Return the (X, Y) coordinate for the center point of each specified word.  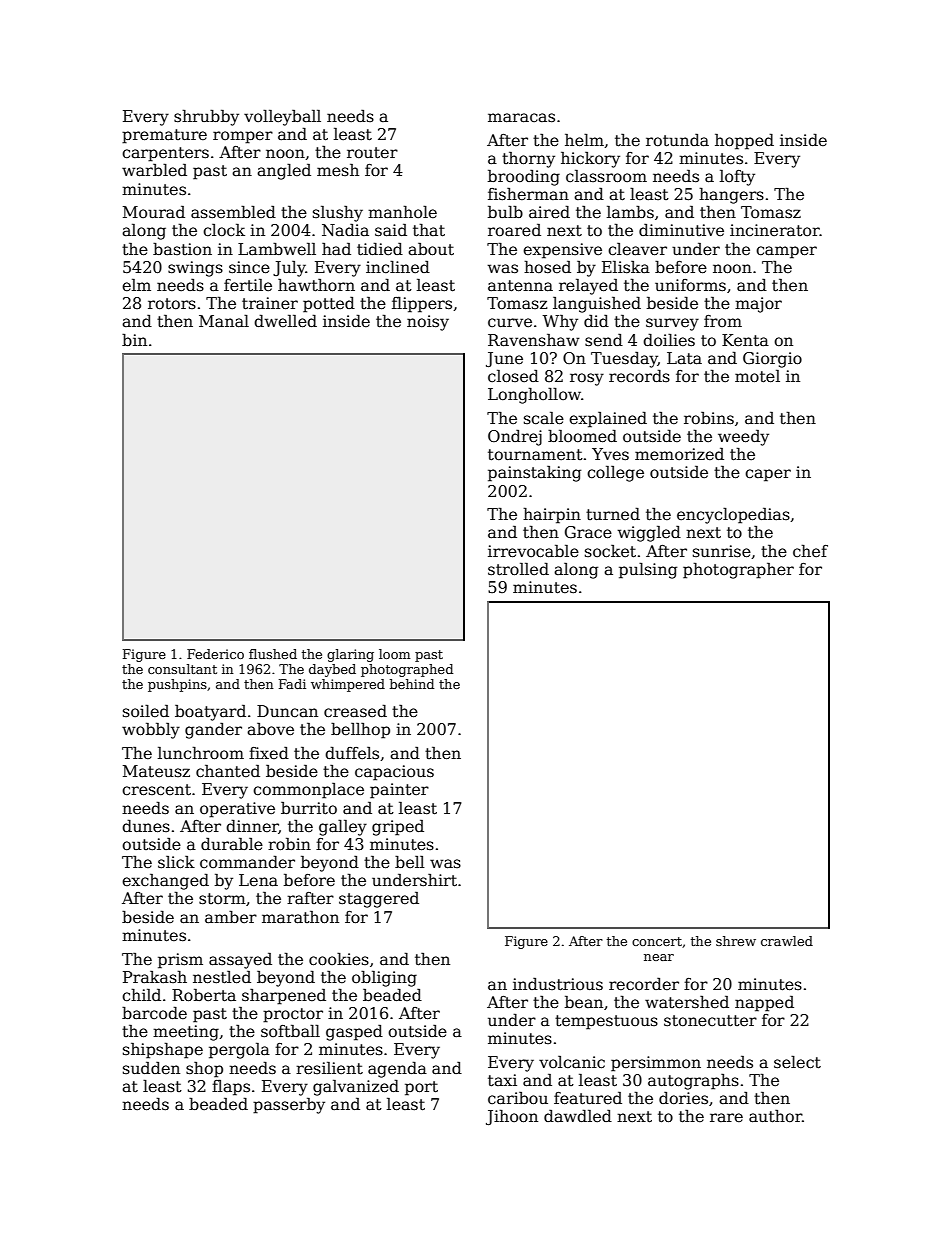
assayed (240, 960)
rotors (172, 304)
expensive (562, 251)
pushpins (177, 685)
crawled (787, 941)
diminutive (681, 229)
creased (355, 711)
